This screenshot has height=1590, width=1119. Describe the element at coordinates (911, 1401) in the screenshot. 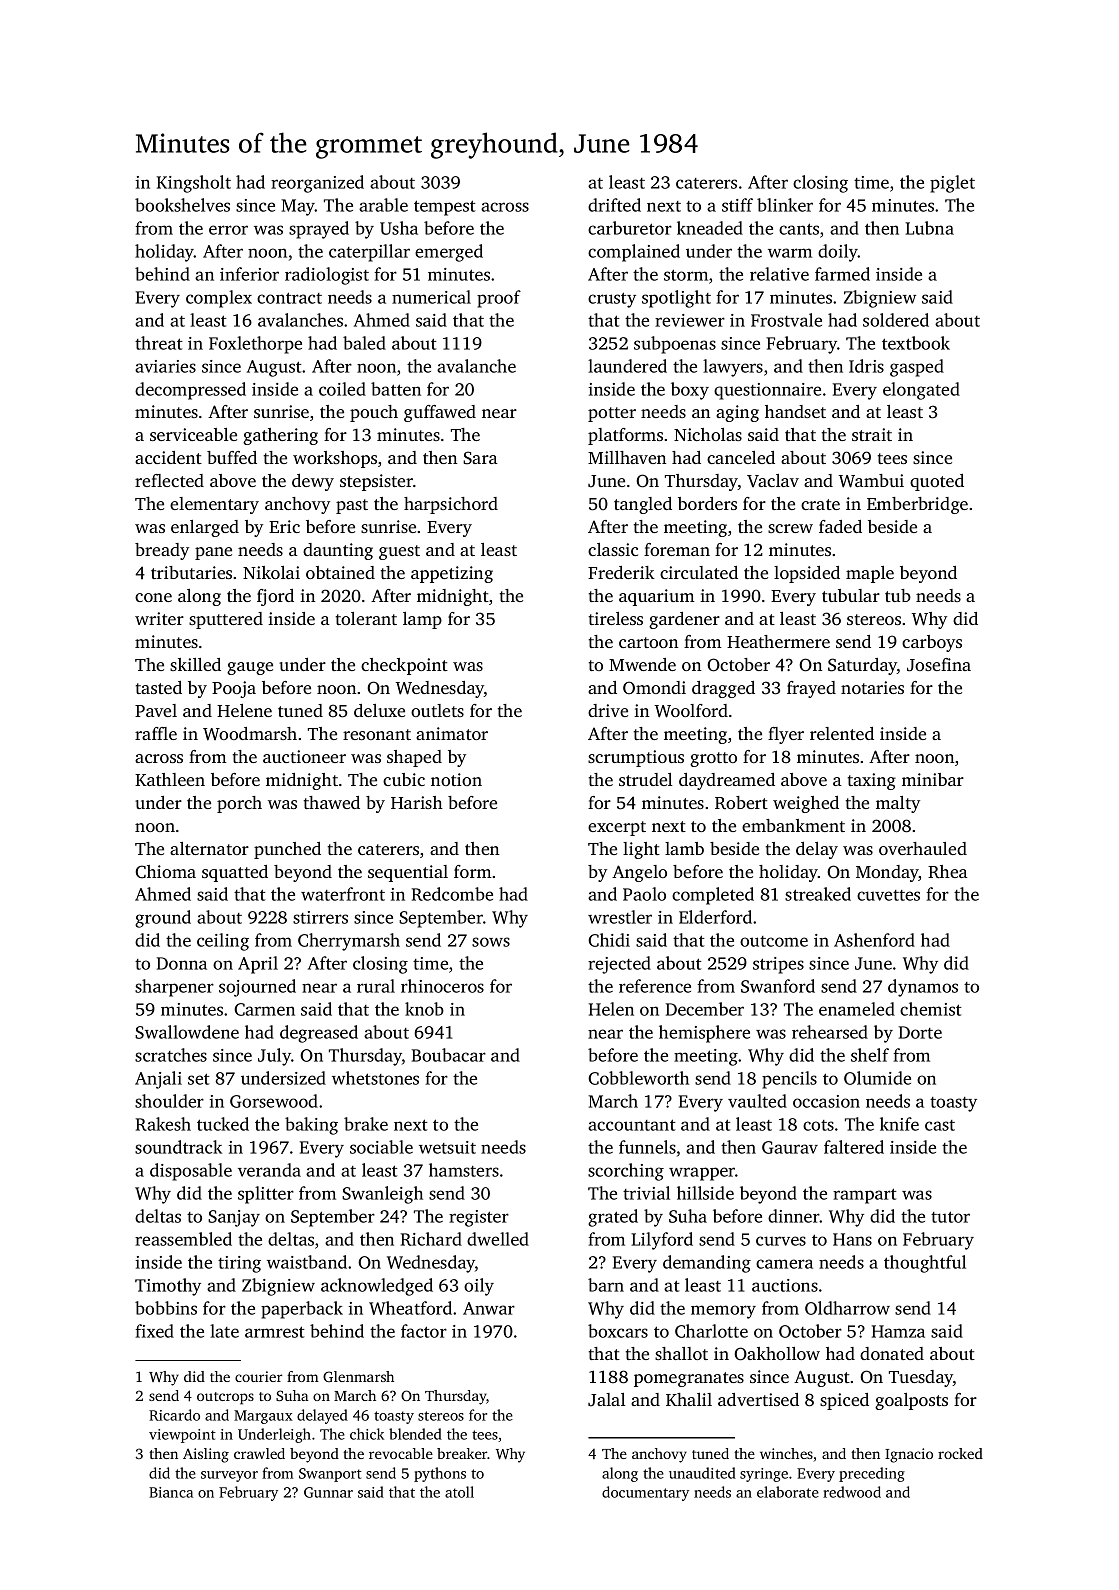

I see `goalposts` at that location.
